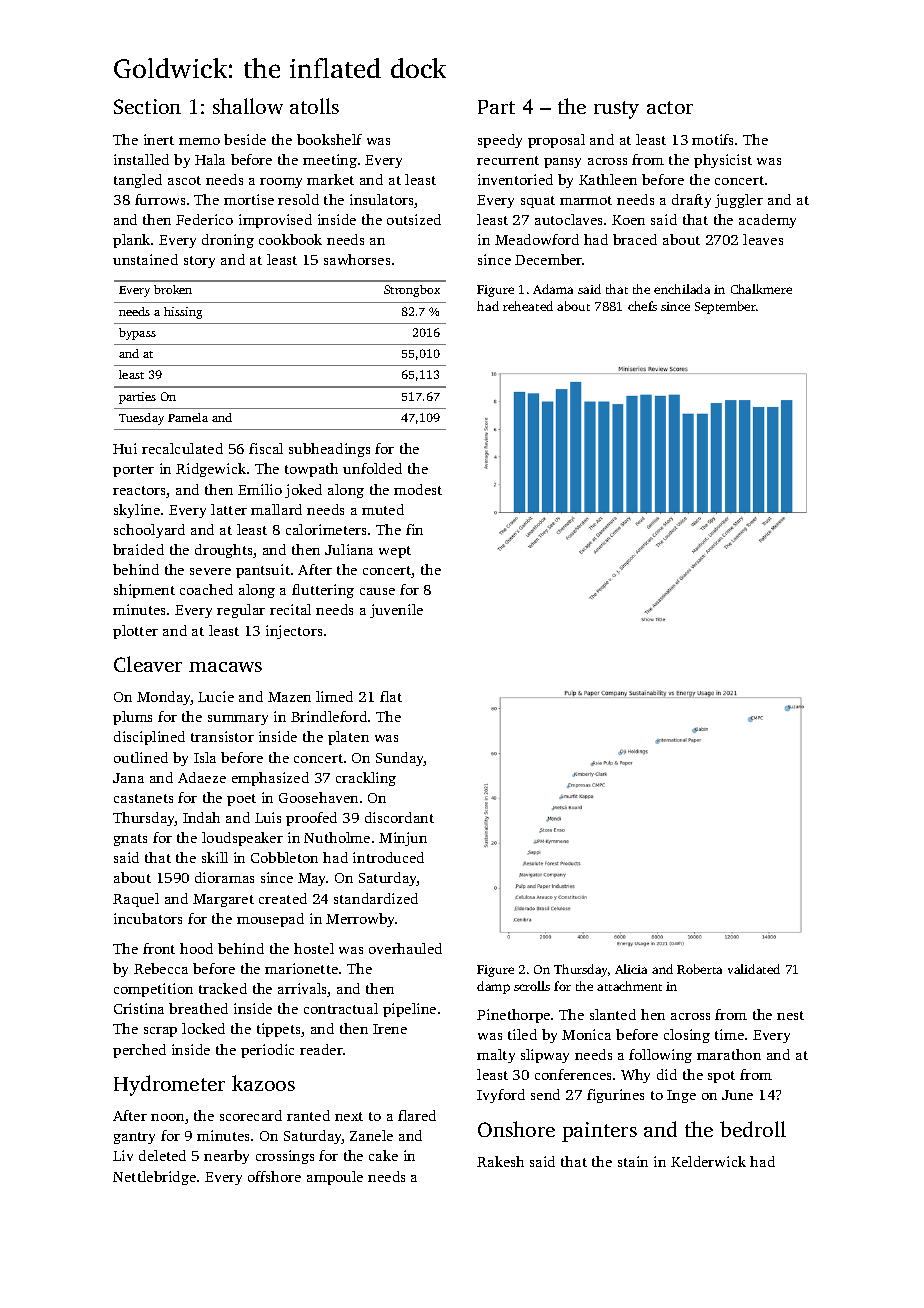 Image resolution: width=924 pixels, height=1308 pixels. What do you see at coordinates (513, 1016) in the image?
I see `Pinethorpe` at bounding box center [513, 1016].
